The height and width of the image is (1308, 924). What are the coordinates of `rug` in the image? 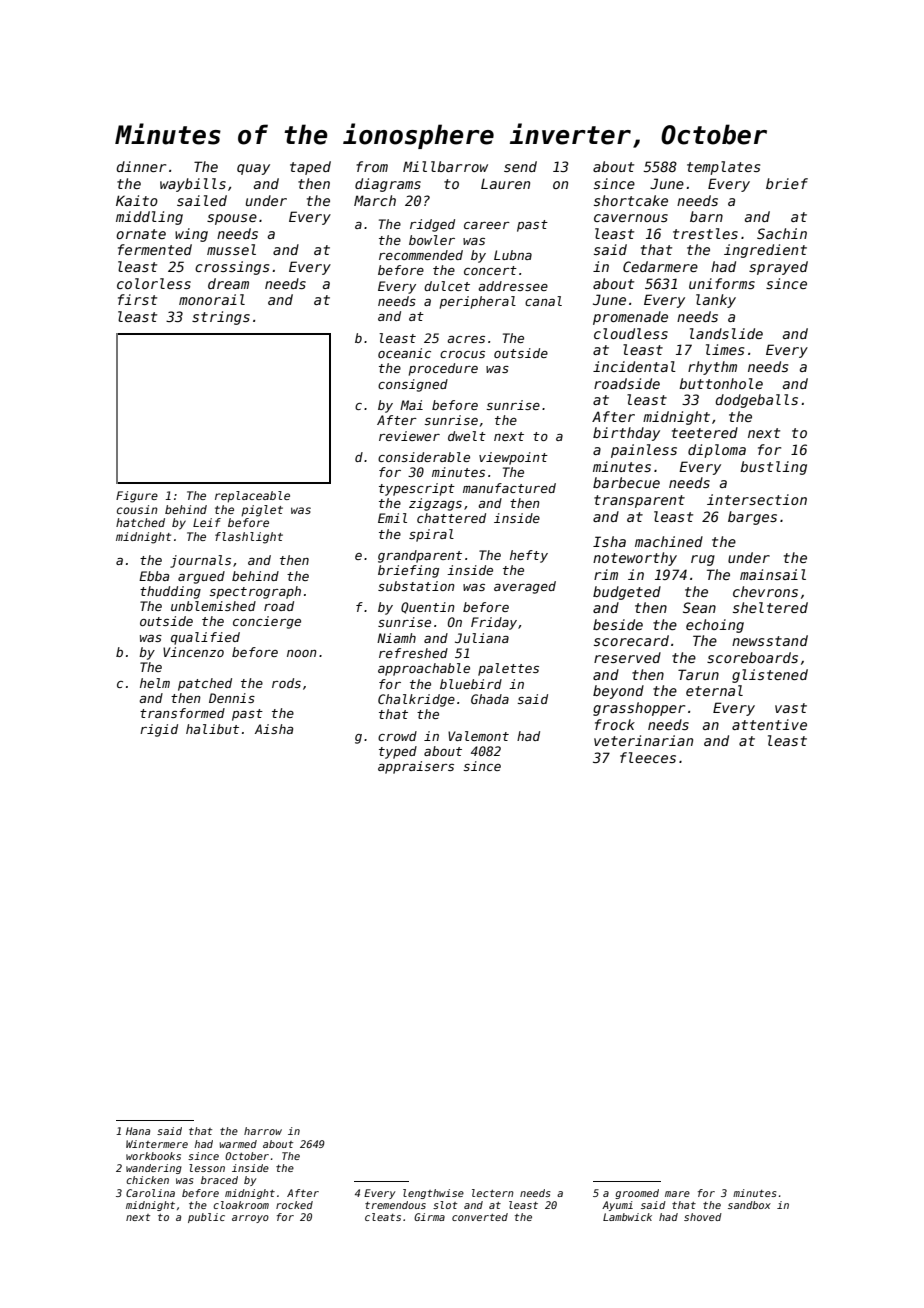 It's located at (703, 560).
